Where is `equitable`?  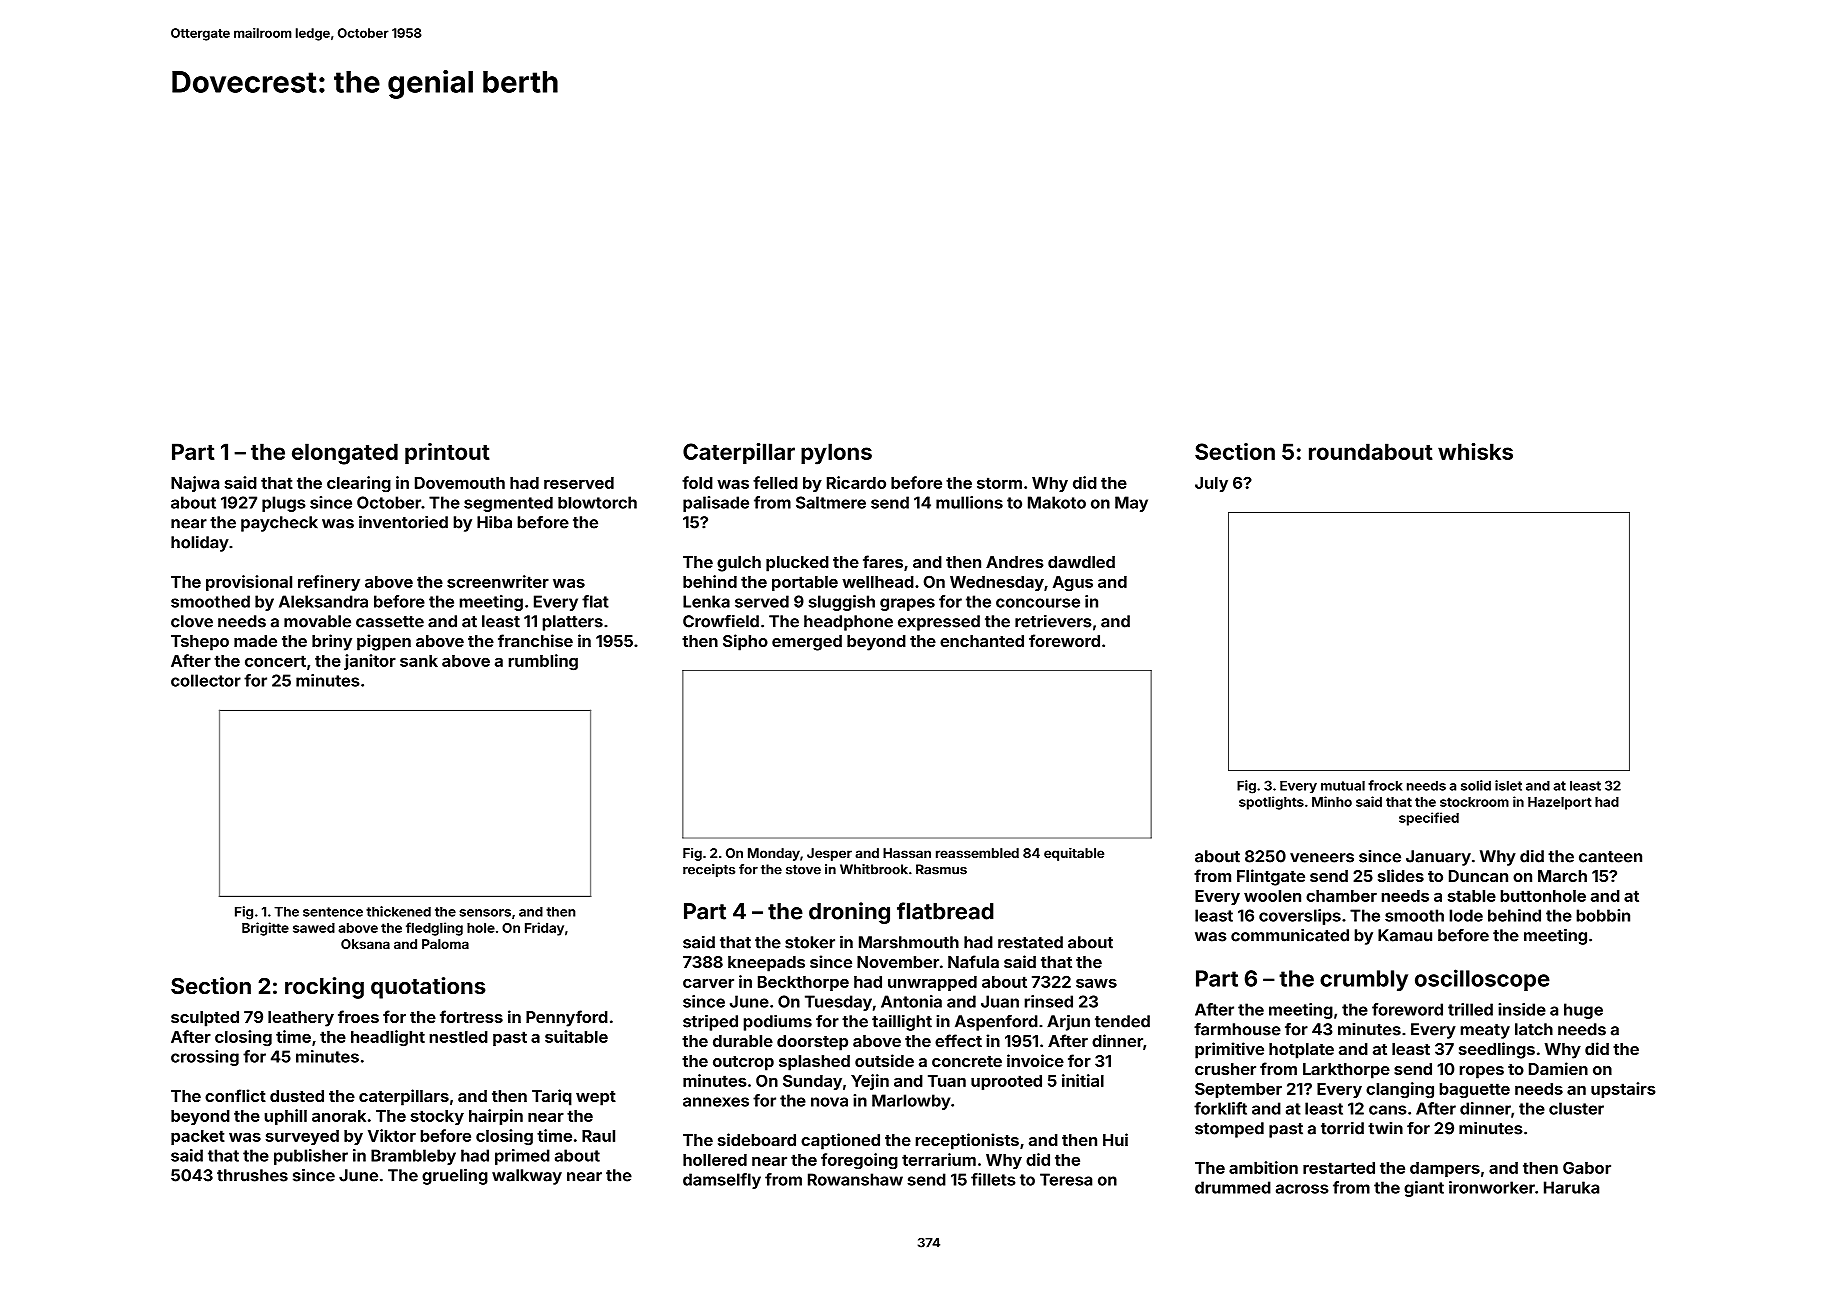
equitable is located at coordinates (1074, 854).
